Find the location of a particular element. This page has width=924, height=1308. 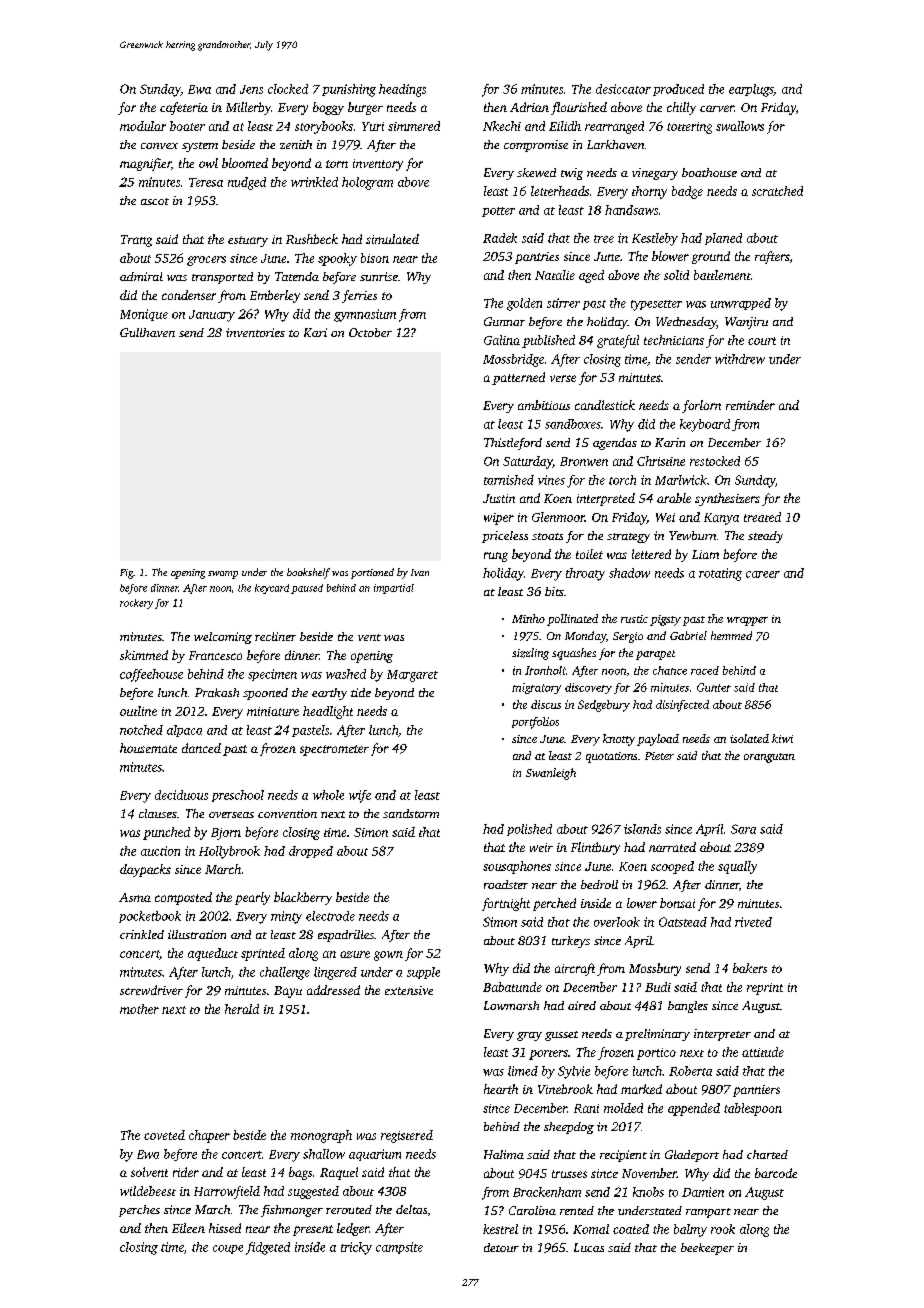

coupe is located at coordinates (228, 1249).
